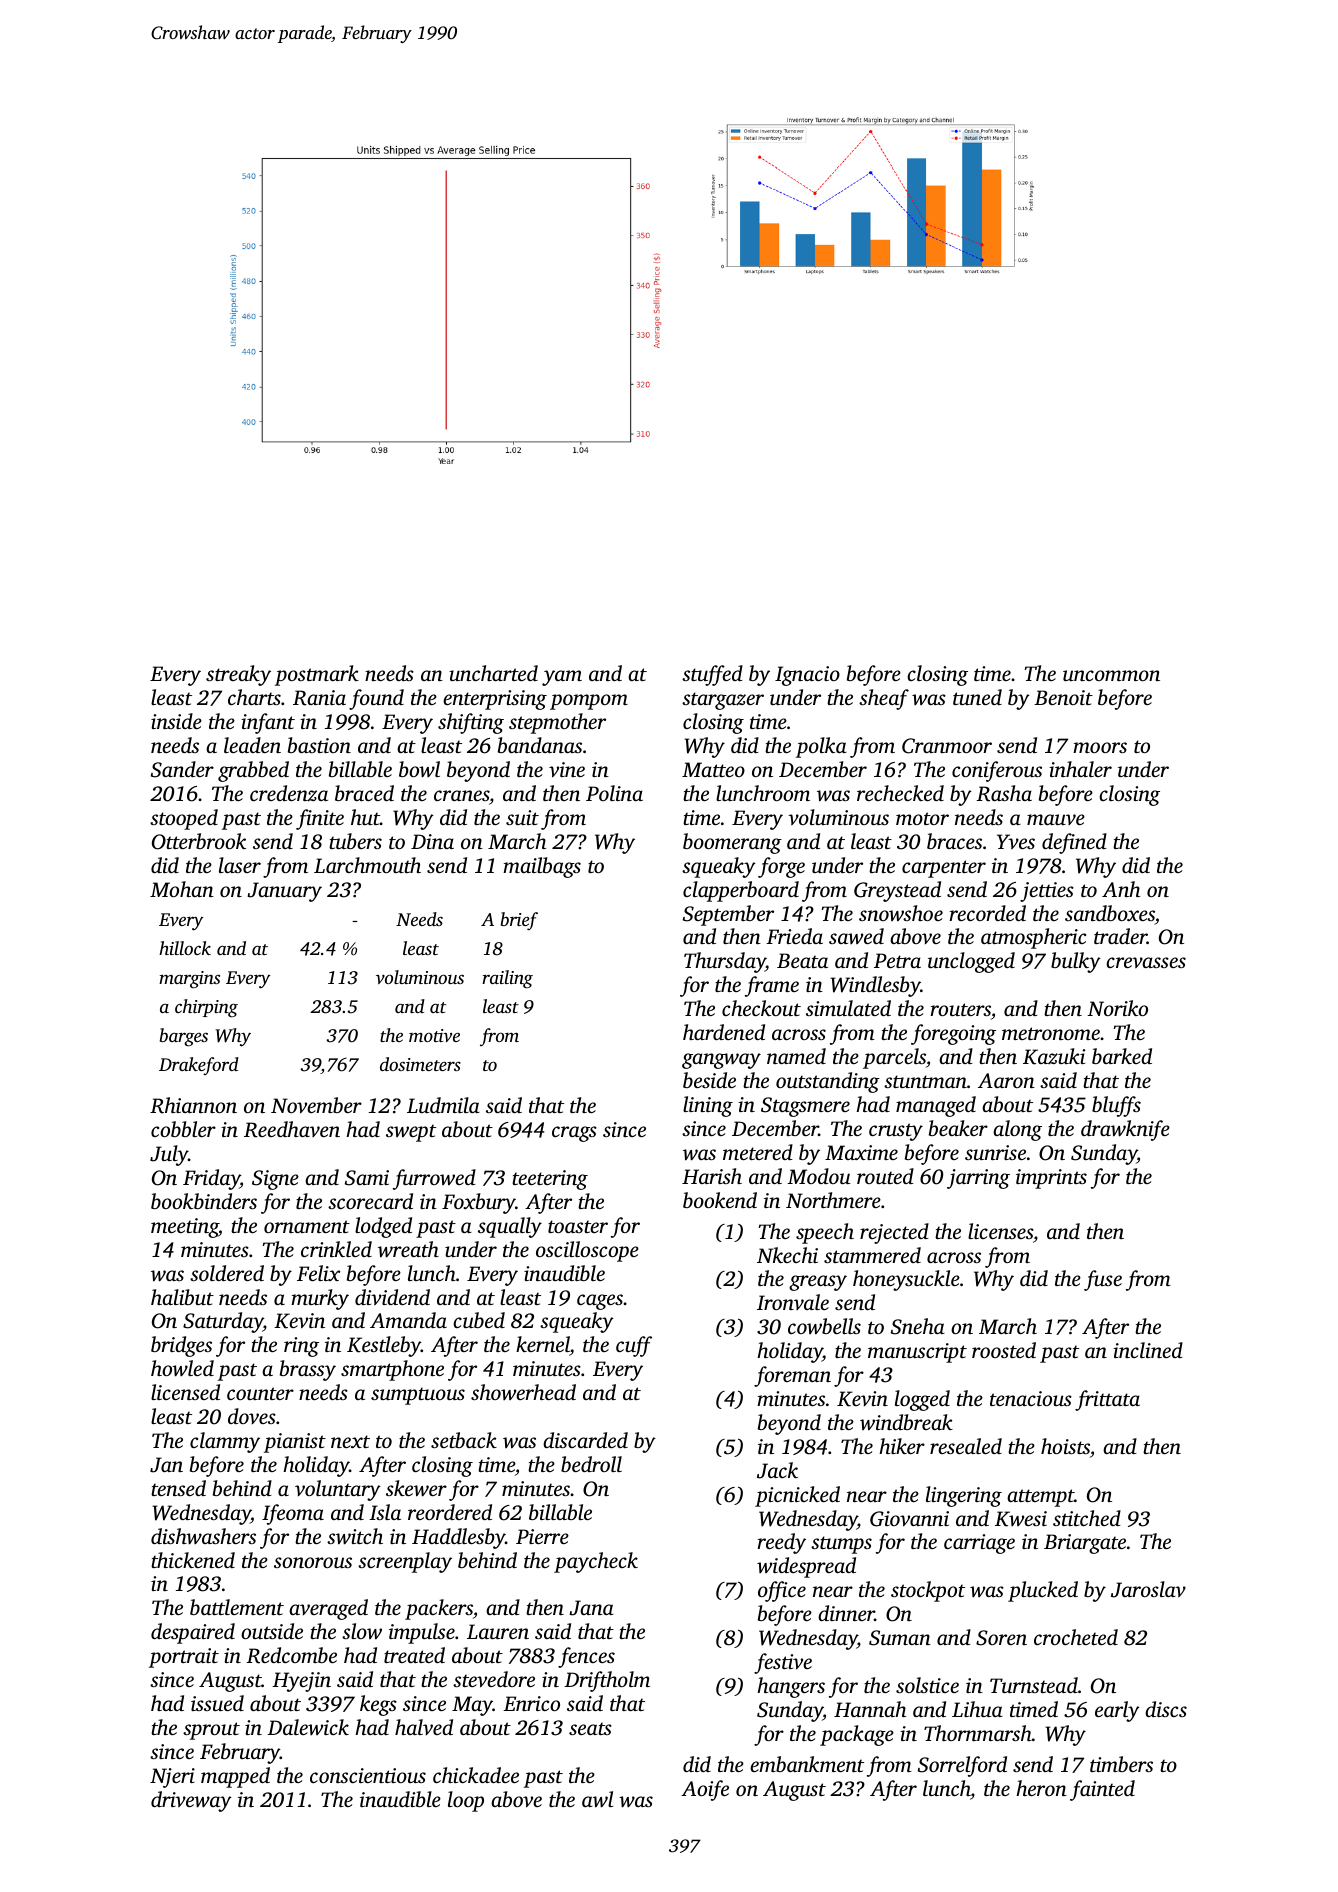  Describe the element at coordinates (1102, 1790) in the screenshot. I see `fainted` at that location.
